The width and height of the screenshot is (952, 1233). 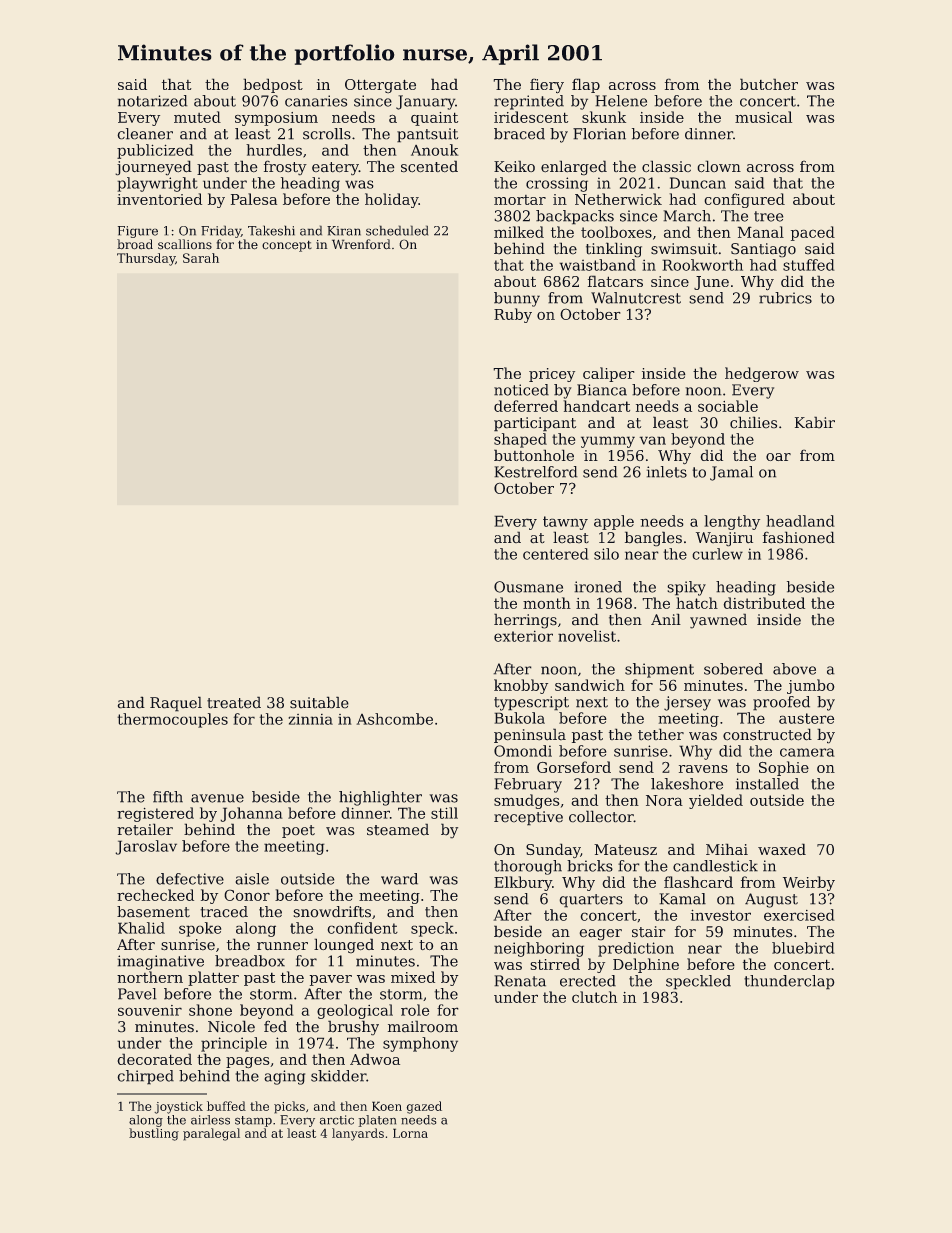 What do you see at coordinates (769, 84) in the screenshot?
I see `butcher` at bounding box center [769, 84].
